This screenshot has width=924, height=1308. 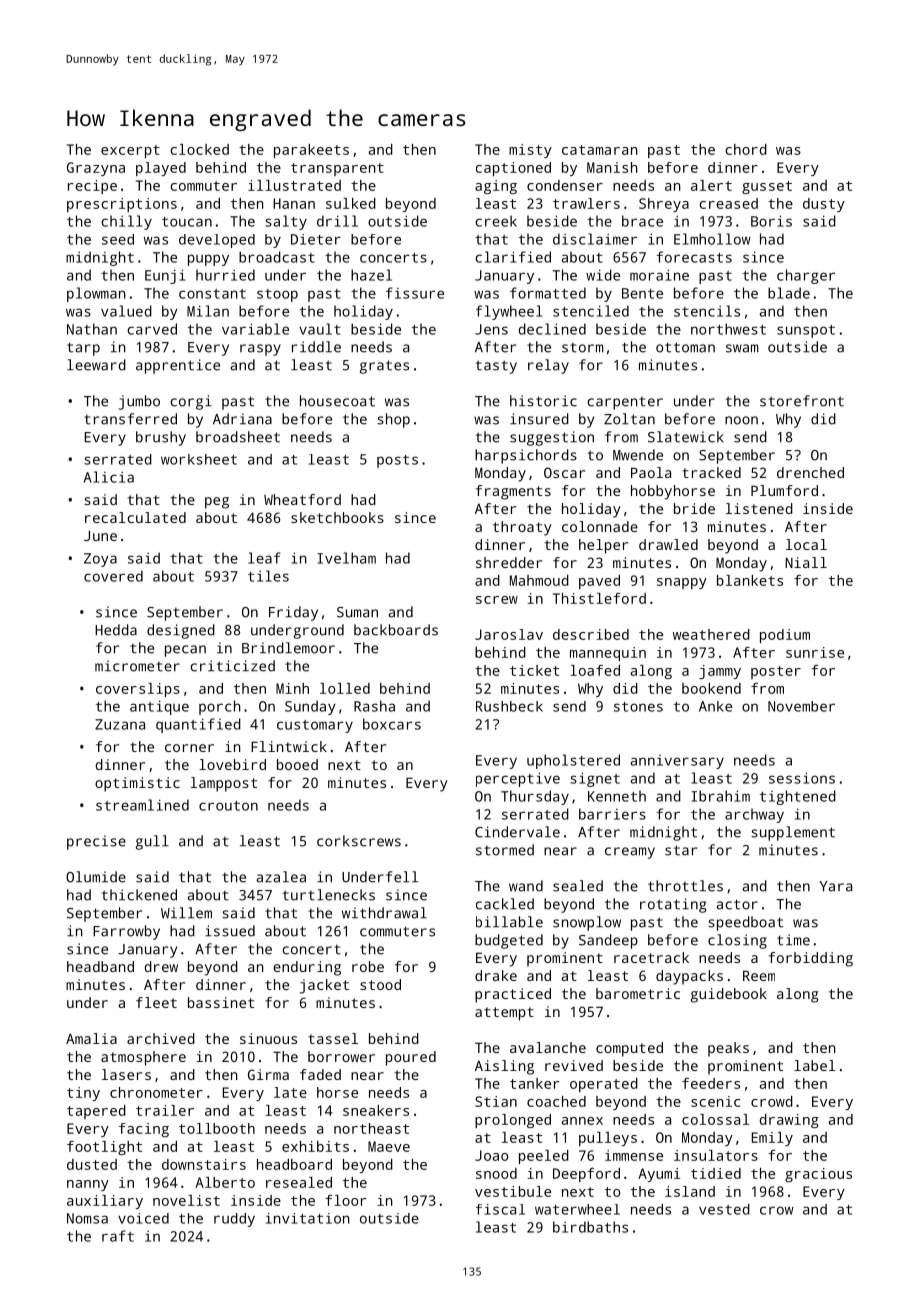 What do you see at coordinates (513, 169) in the screenshot?
I see `captioned` at bounding box center [513, 169].
